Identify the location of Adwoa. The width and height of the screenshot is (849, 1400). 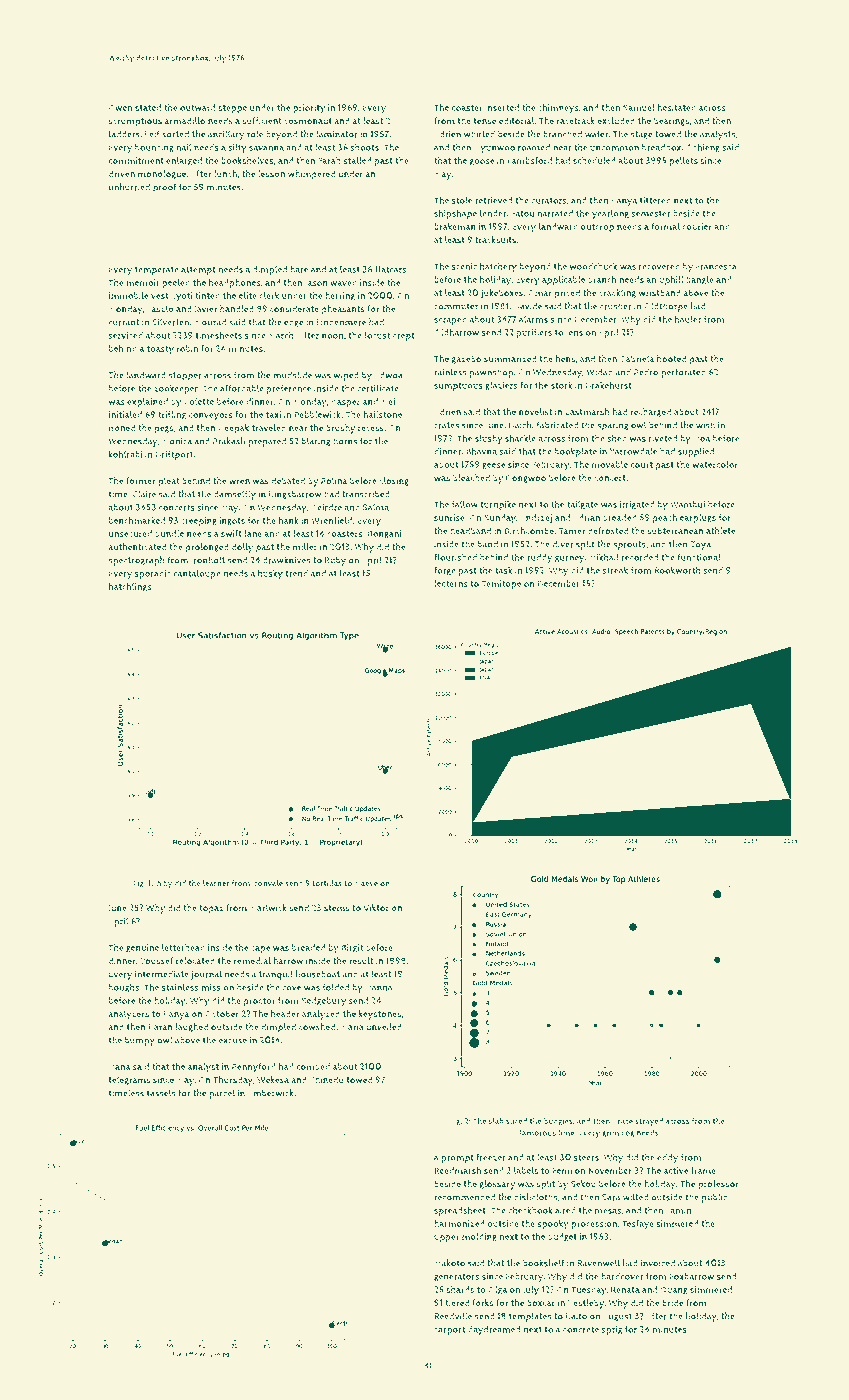
(388, 375).
